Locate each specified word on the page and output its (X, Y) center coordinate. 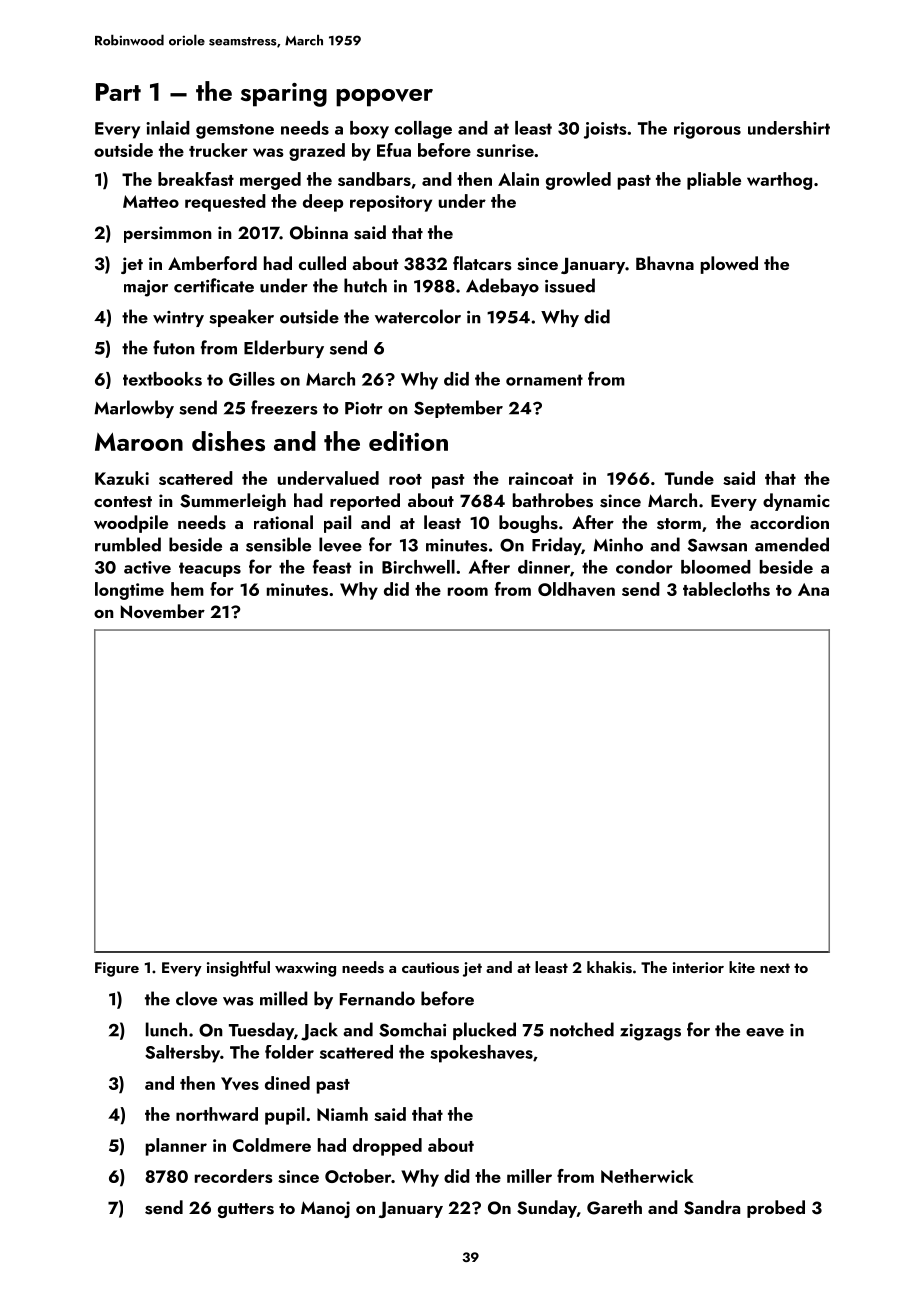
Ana (813, 589)
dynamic (796, 502)
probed (776, 1209)
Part (118, 92)
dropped (387, 1147)
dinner (544, 567)
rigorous (707, 130)
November (163, 611)
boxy (369, 130)
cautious (430, 968)
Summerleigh (233, 502)
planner (176, 1147)
